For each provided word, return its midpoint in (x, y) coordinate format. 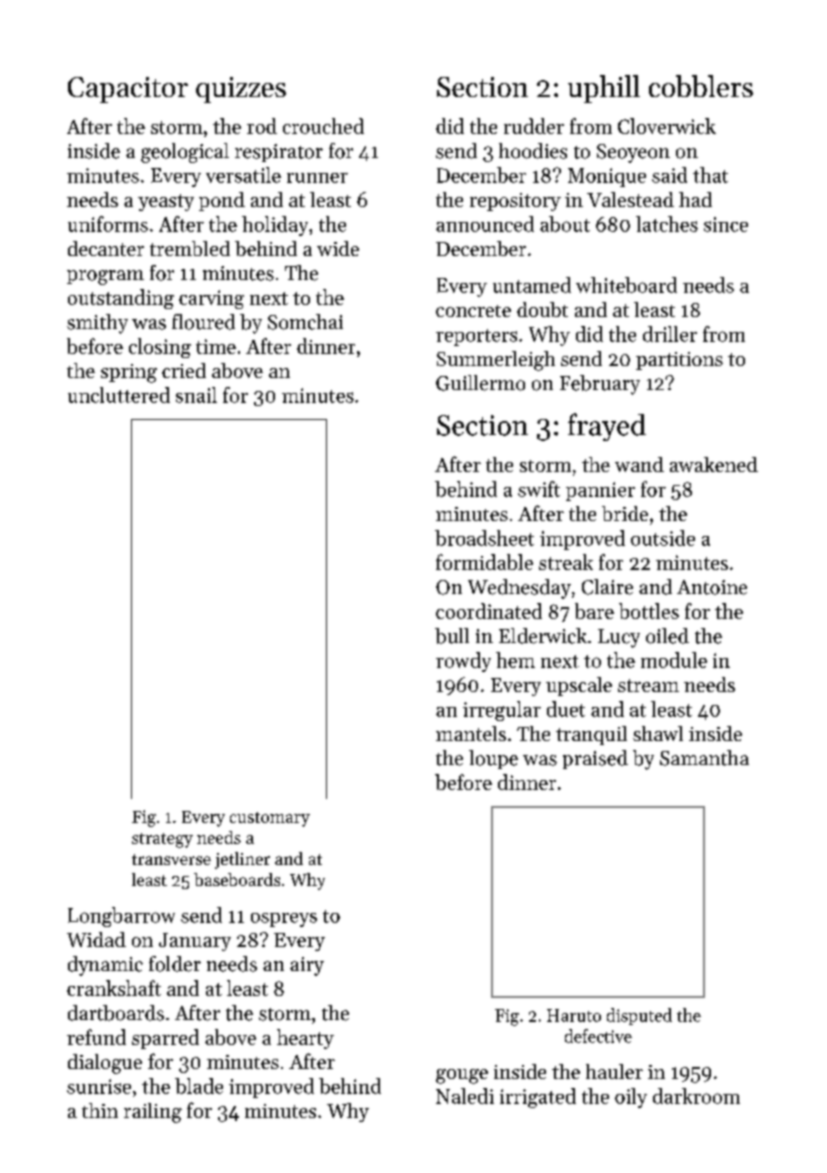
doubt (542, 309)
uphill (604, 89)
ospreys (284, 920)
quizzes (241, 90)
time (216, 346)
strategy (162, 840)
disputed (639, 1016)
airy (307, 966)
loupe (493, 759)
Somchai (305, 322)
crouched (323, 126)
